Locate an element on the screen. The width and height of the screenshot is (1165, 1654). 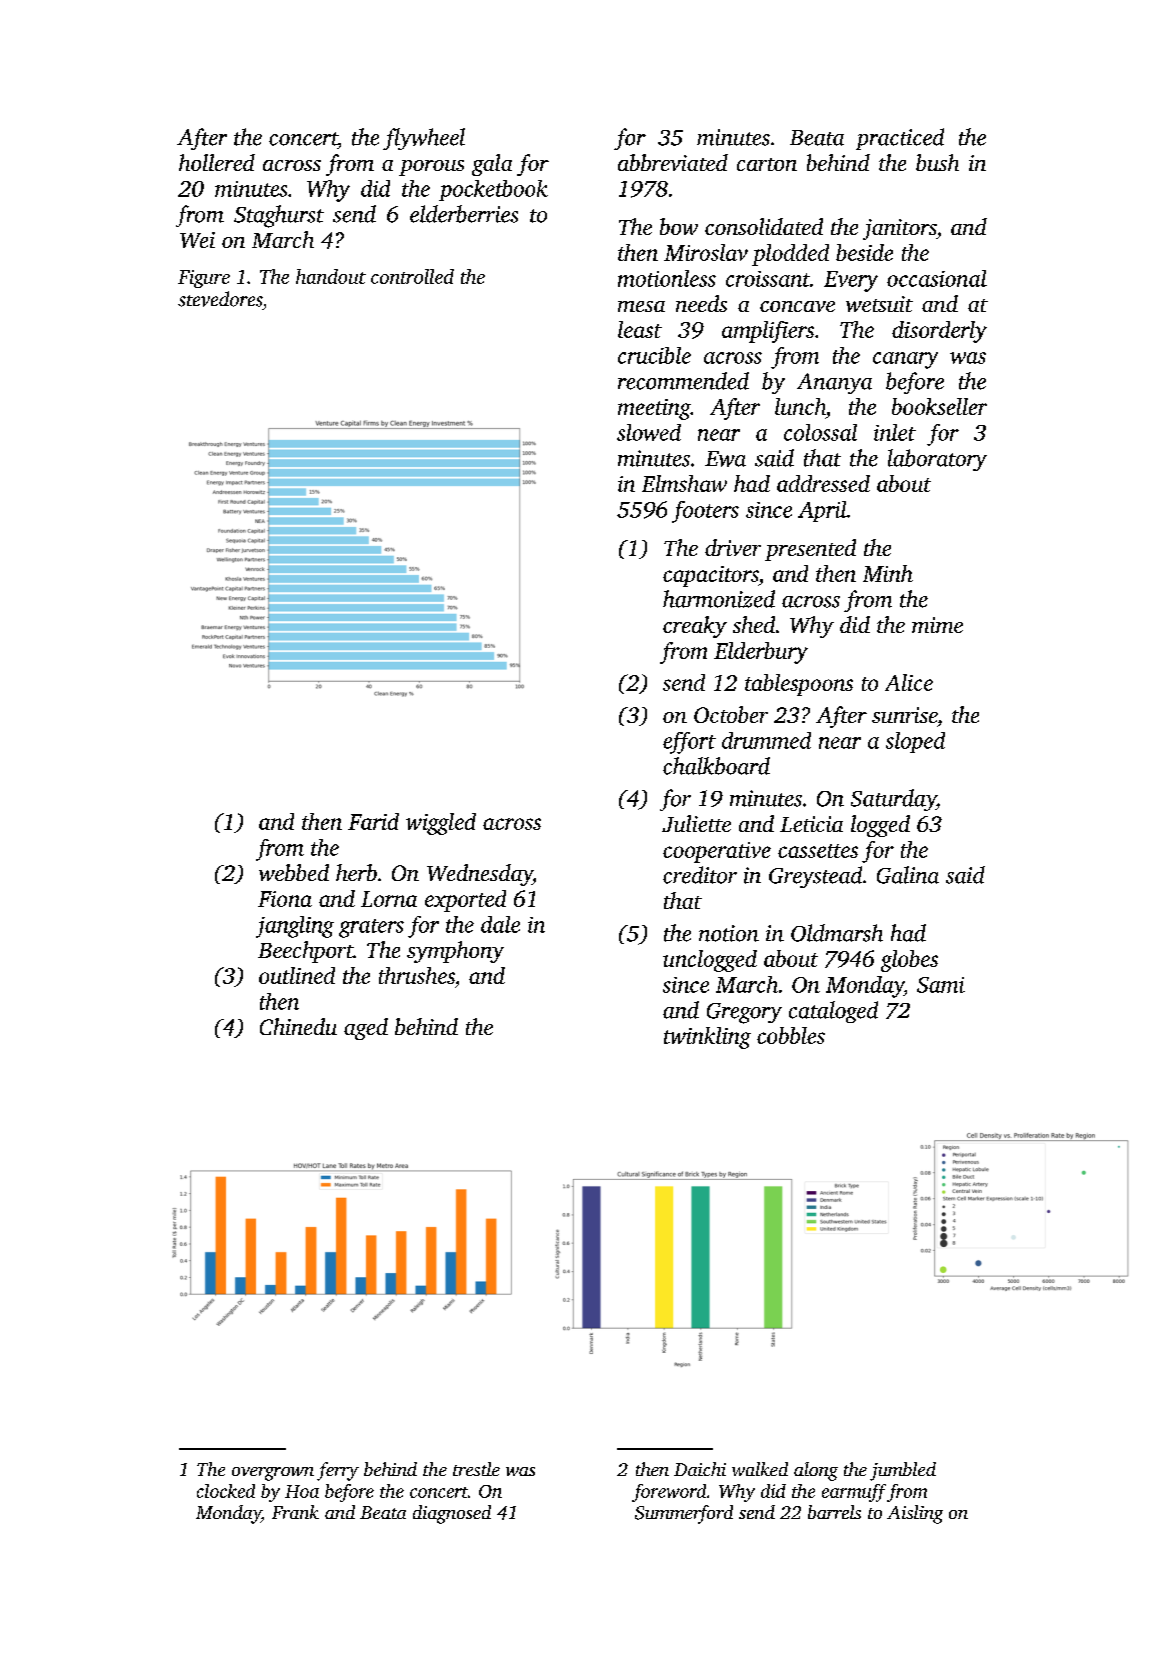
cobbles is located at coordinates (791, 1035).
